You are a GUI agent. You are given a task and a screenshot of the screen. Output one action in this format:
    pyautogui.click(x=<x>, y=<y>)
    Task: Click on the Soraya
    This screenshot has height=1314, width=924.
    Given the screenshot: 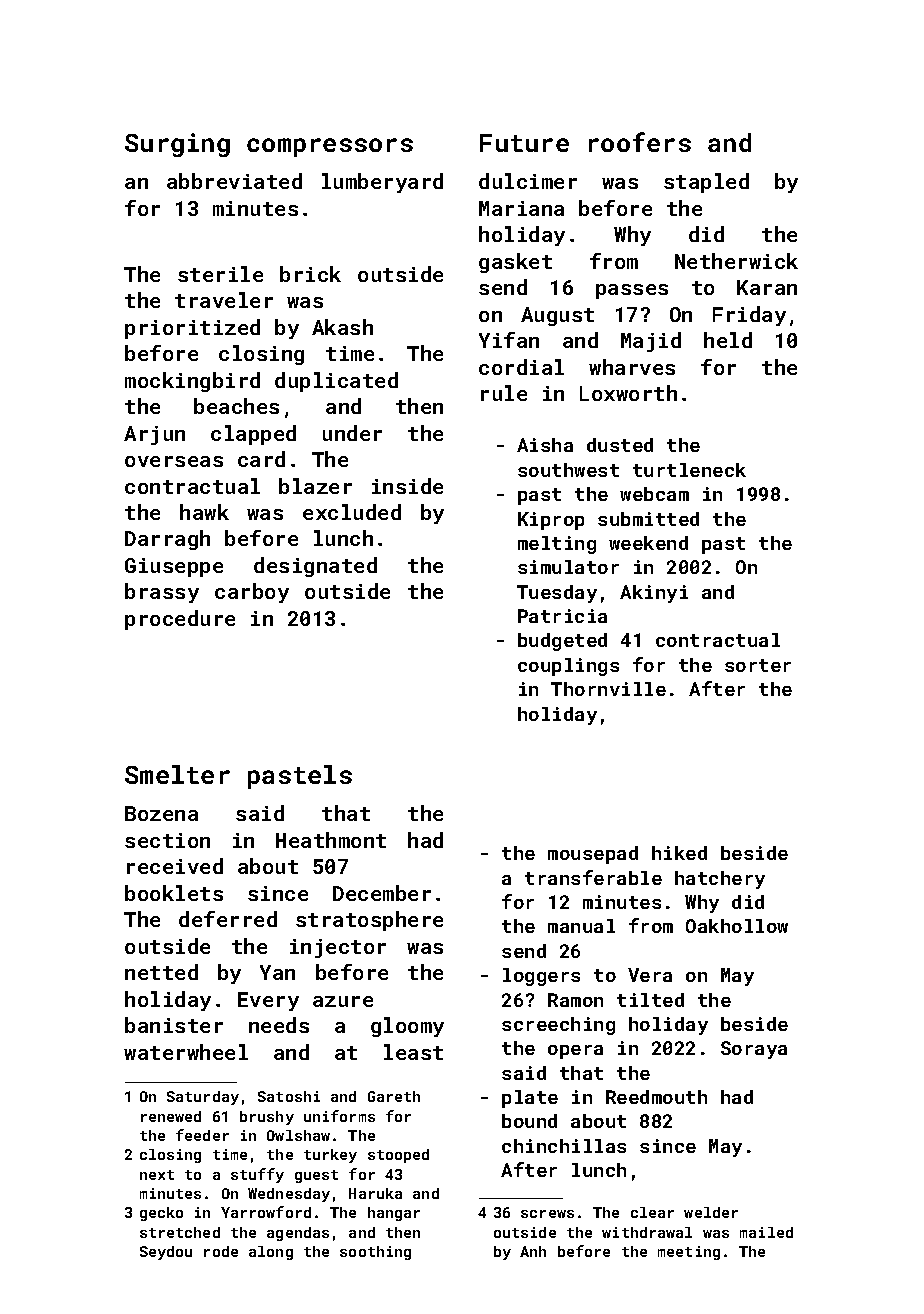 What is the action you would take?
    pyautogui.click(x=754, y=1050)
